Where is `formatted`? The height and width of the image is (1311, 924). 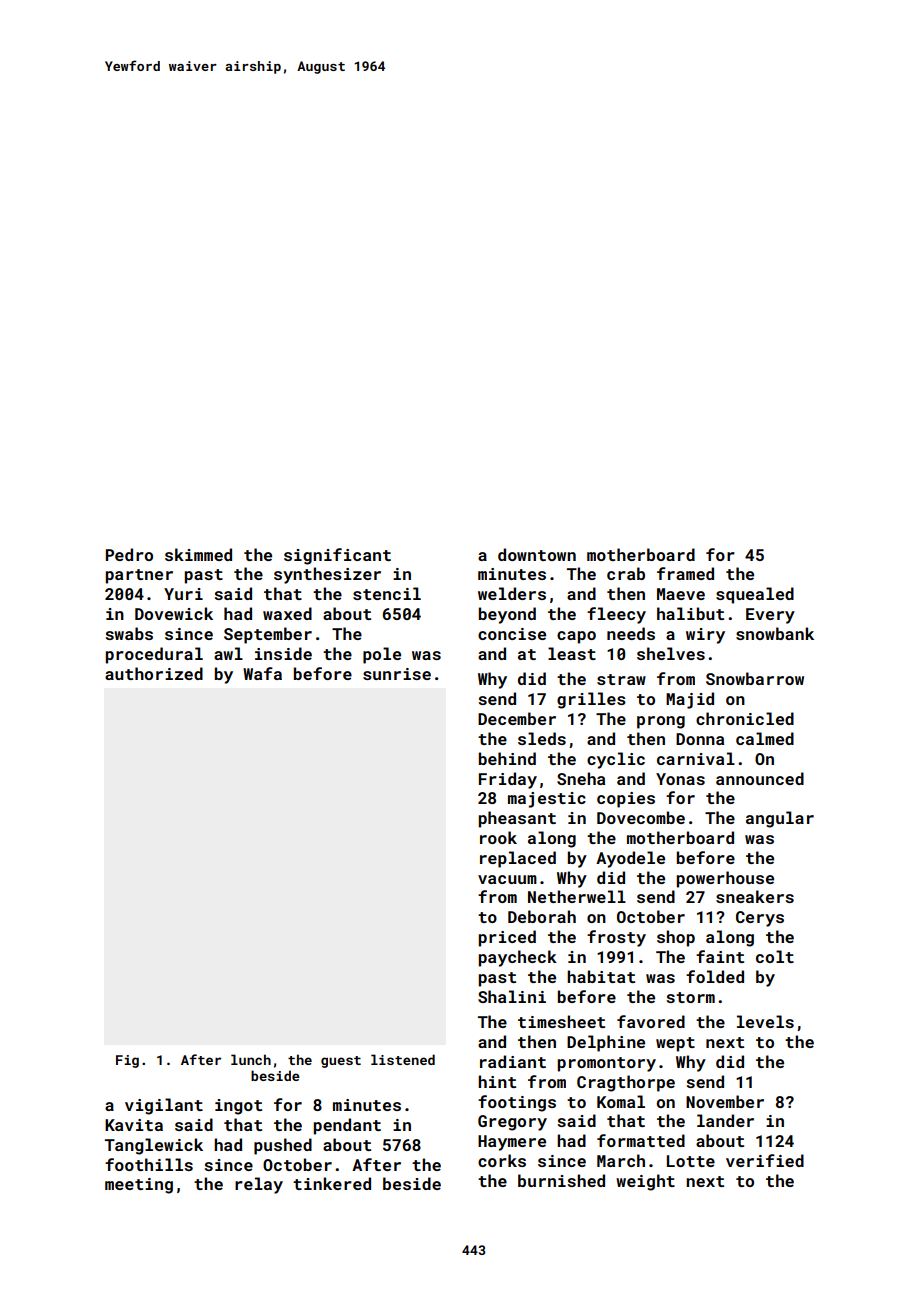 formatted is located at coordinates (641, 1140).
